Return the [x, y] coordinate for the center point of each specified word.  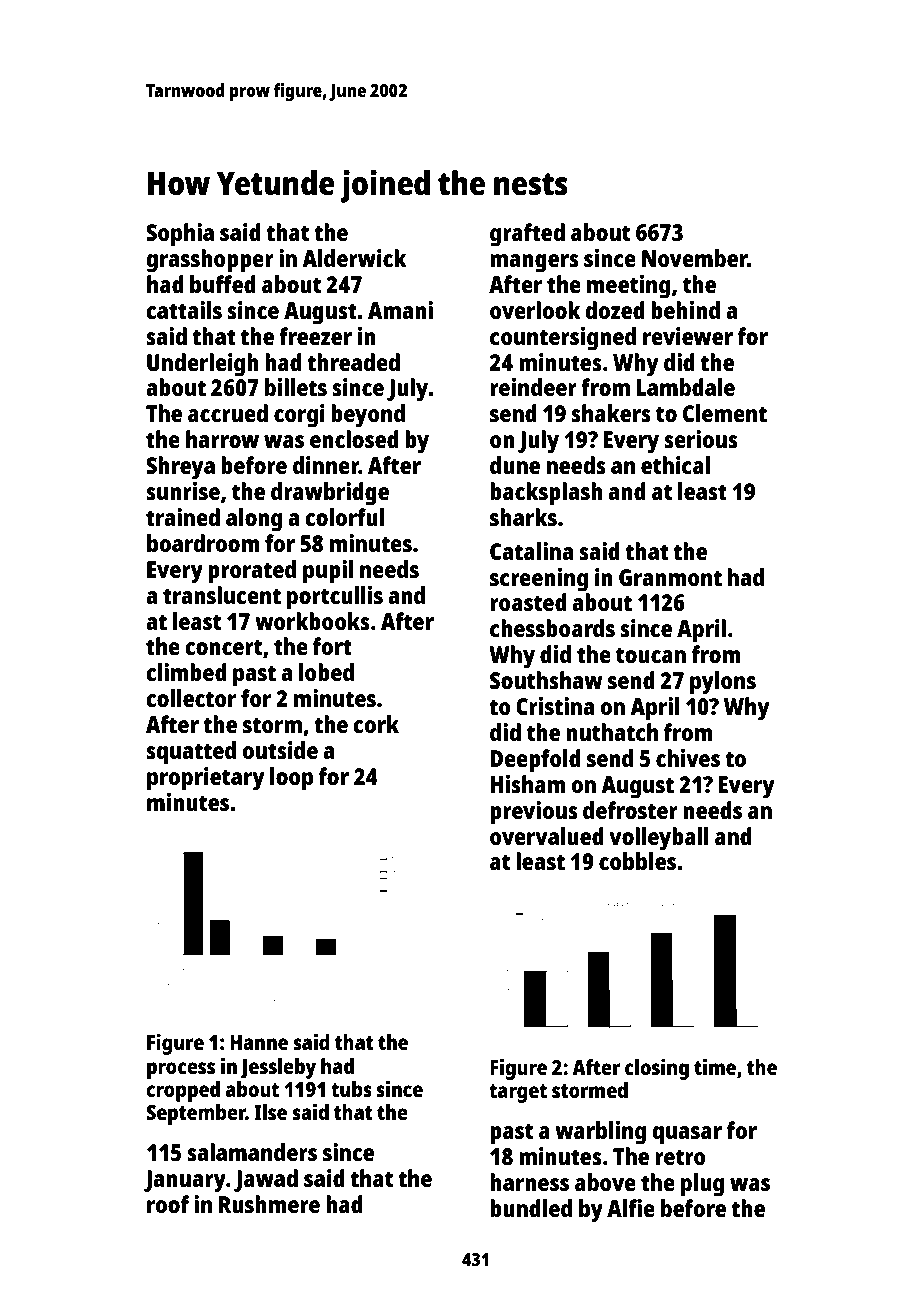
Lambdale [686, 387]
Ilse [270, 1112]
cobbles [637, 861]
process [181, 1070]
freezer [315, 336]
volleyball [659, 839]
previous [534, 813]
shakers [611, 413]
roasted [528, 602]
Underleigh [203, 365]
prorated [252, 572]
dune [515, 465]
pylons [723, 683]
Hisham [527, 784]
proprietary [206, 779]
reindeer [533, 387]
